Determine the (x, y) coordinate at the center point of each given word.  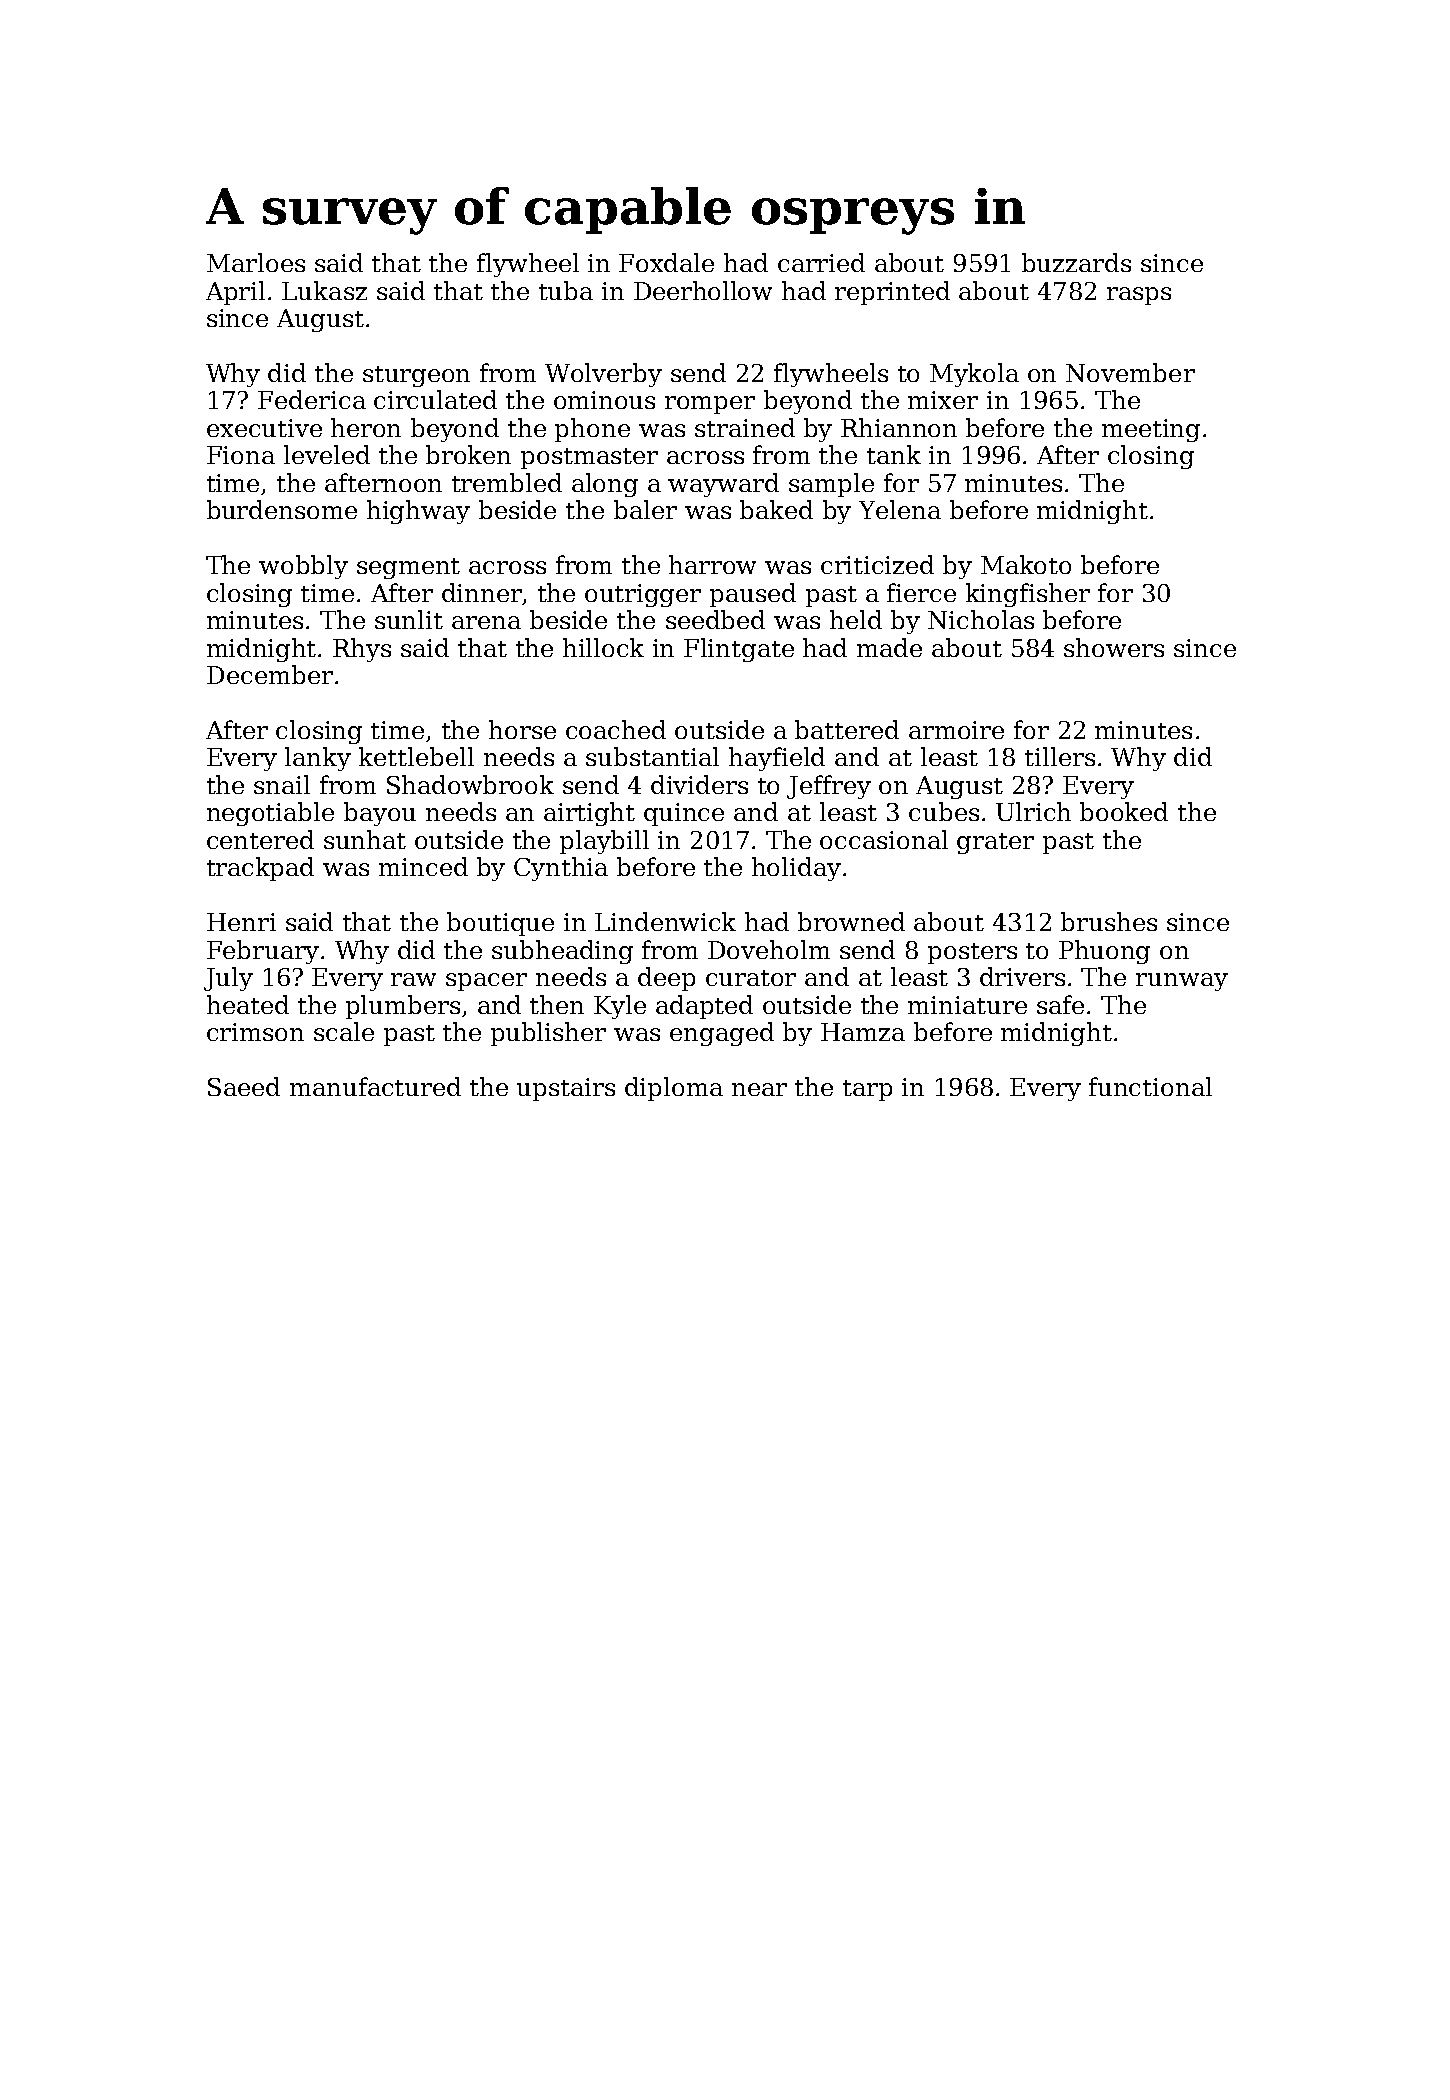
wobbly (303, 567)
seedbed (715, 619)
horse (522, 729)
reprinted (892, 293)
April (235, 293)
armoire (956, 730)
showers (1114, 647)
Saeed (244, 1086)
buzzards (1076, 262)
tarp (867, 1090)
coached (616, 729)
